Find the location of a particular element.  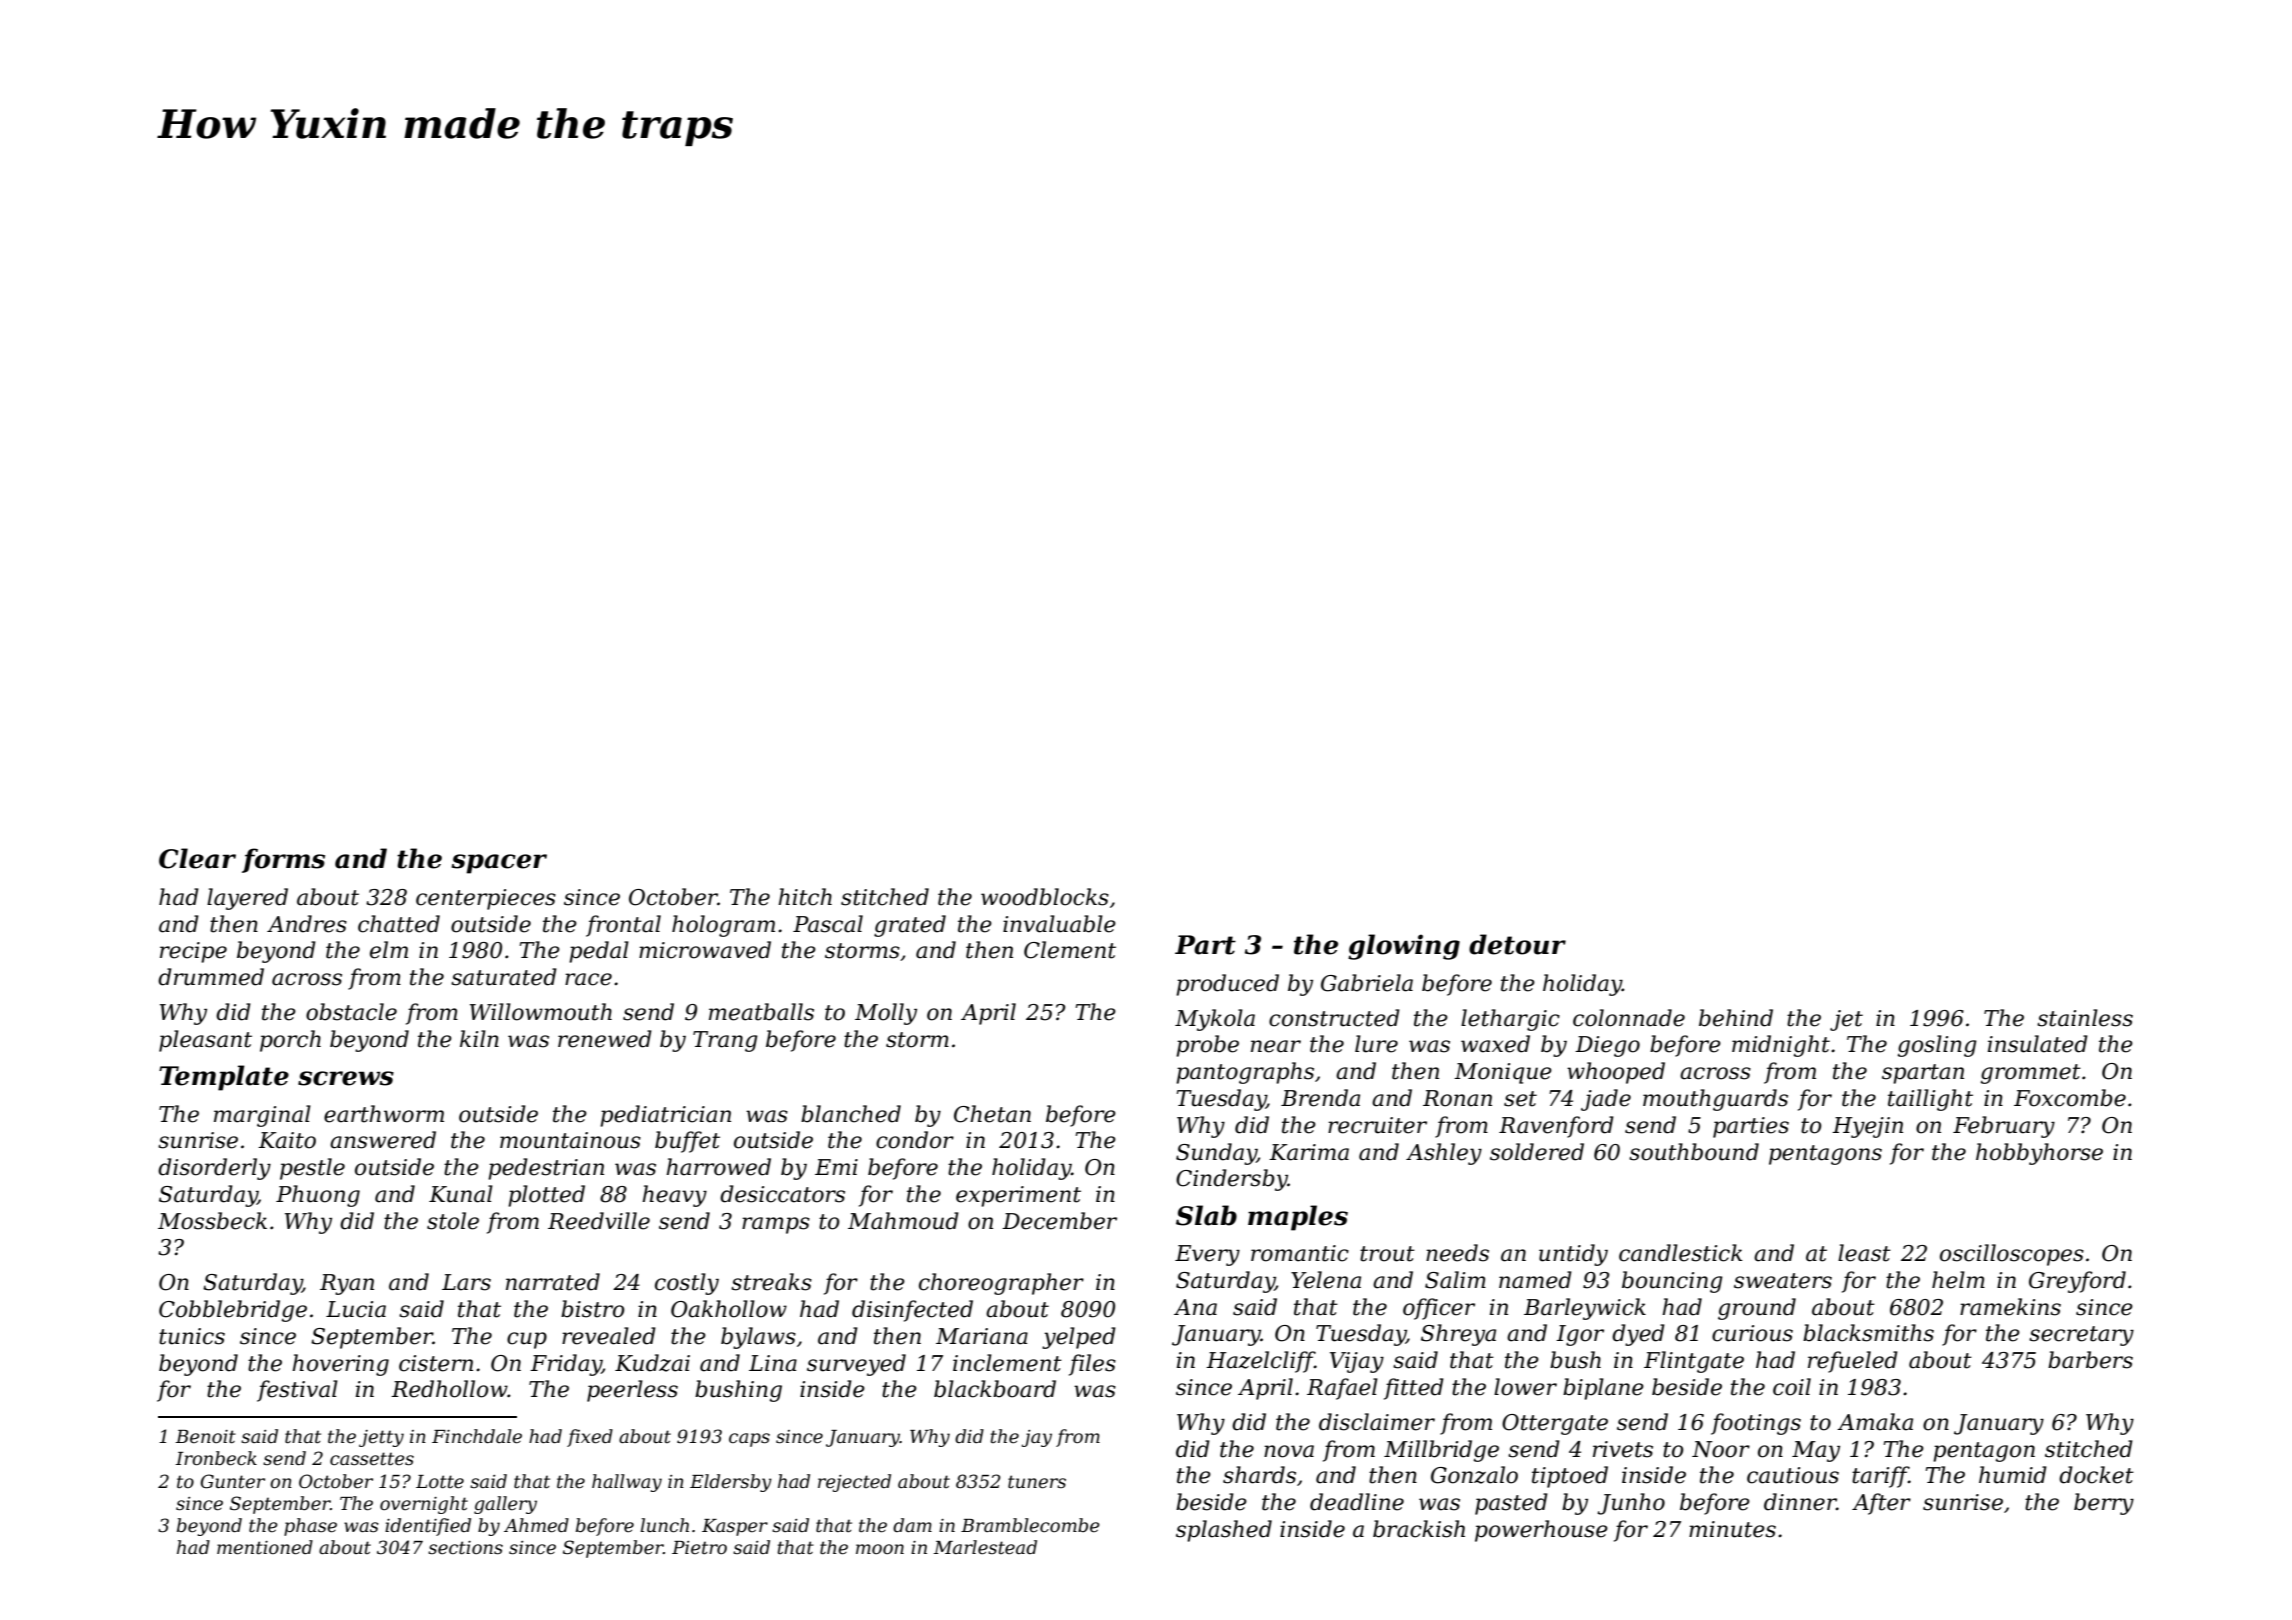

nova is located at coordinates (1289, 1451).
